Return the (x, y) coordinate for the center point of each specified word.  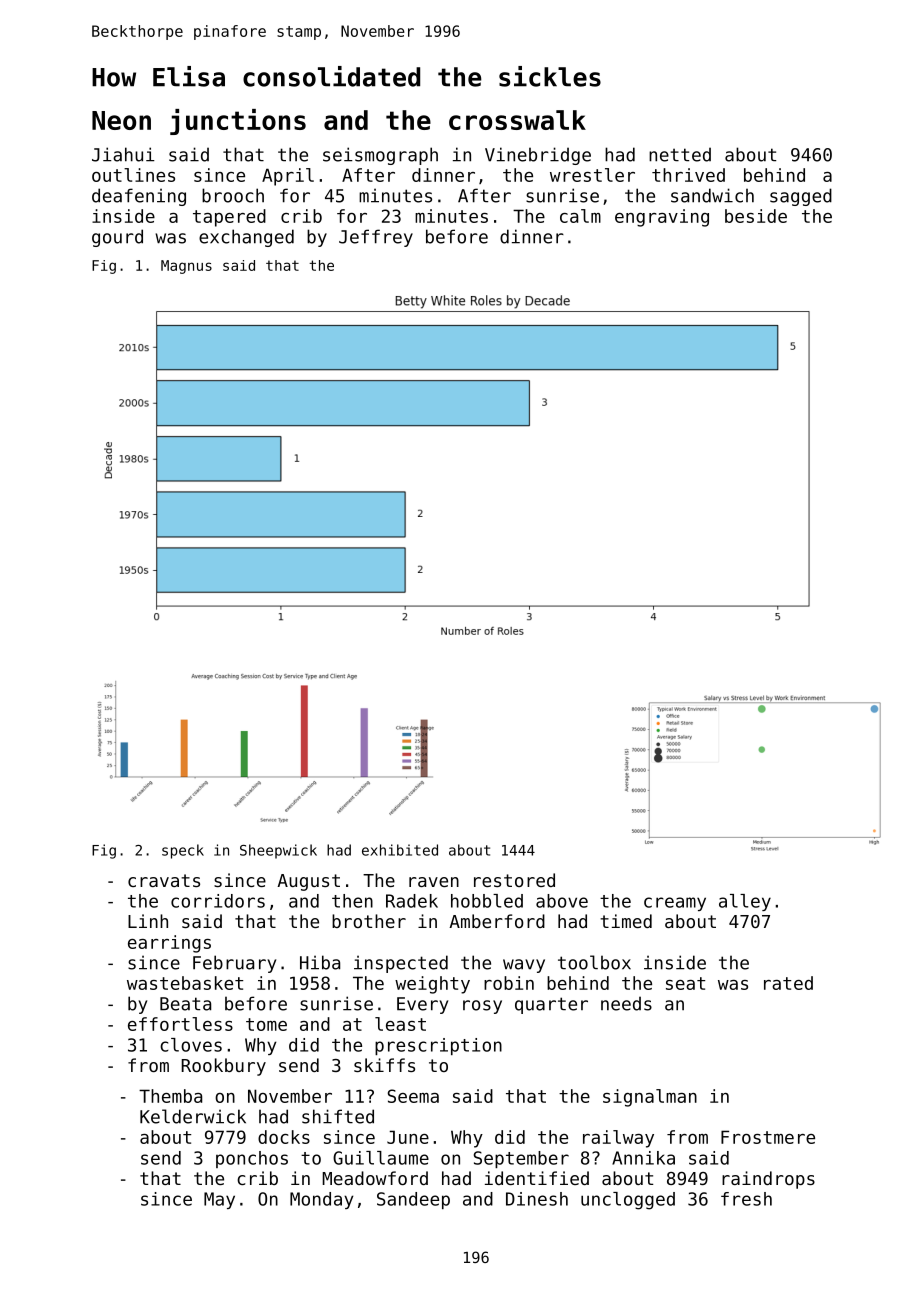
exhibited (400, 850)
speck (183, 851)
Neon (121, 120)
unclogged (628, 1201)
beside (756, 216)
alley (745, 902)
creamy (675, 904)
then (352, 901)
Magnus (186, 267)
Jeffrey (376, 238)
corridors (218, 901)
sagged (801, 197)
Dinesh (537, 1199)
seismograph (380, 156)
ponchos (252, 1159)
